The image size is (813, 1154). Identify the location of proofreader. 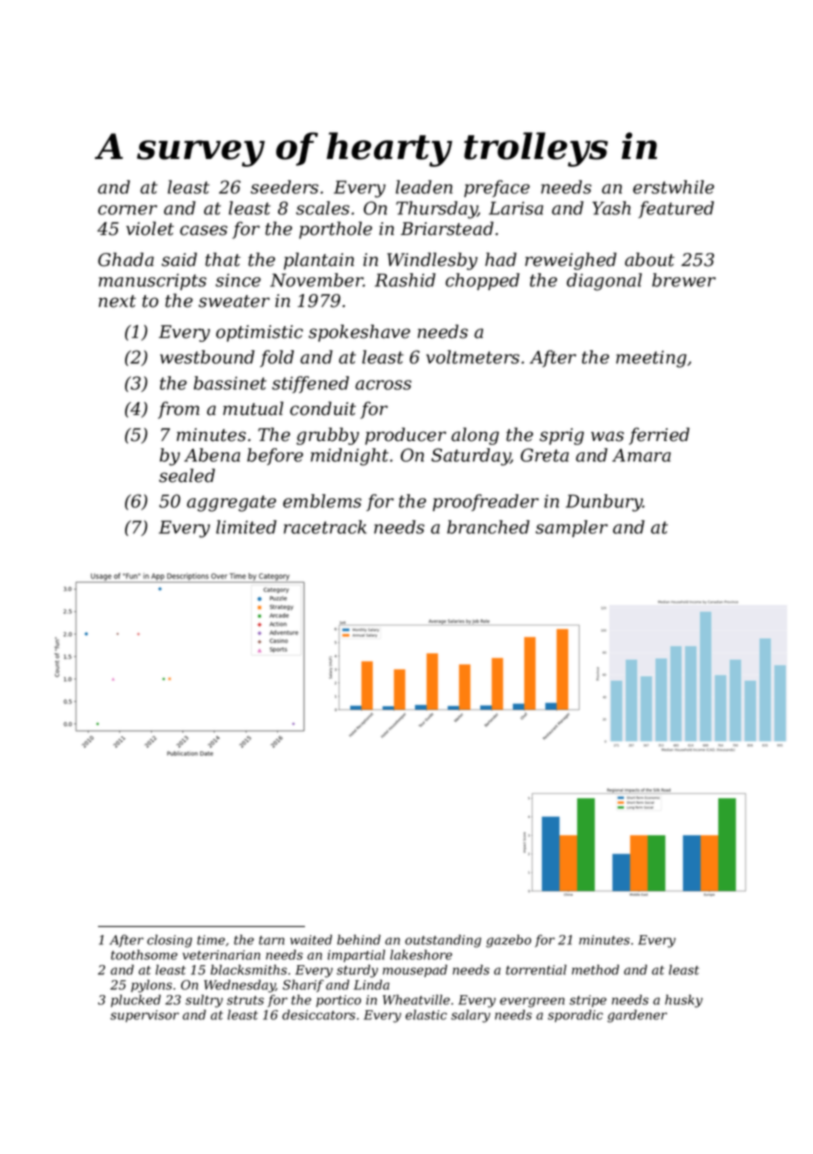
(486, 502).
